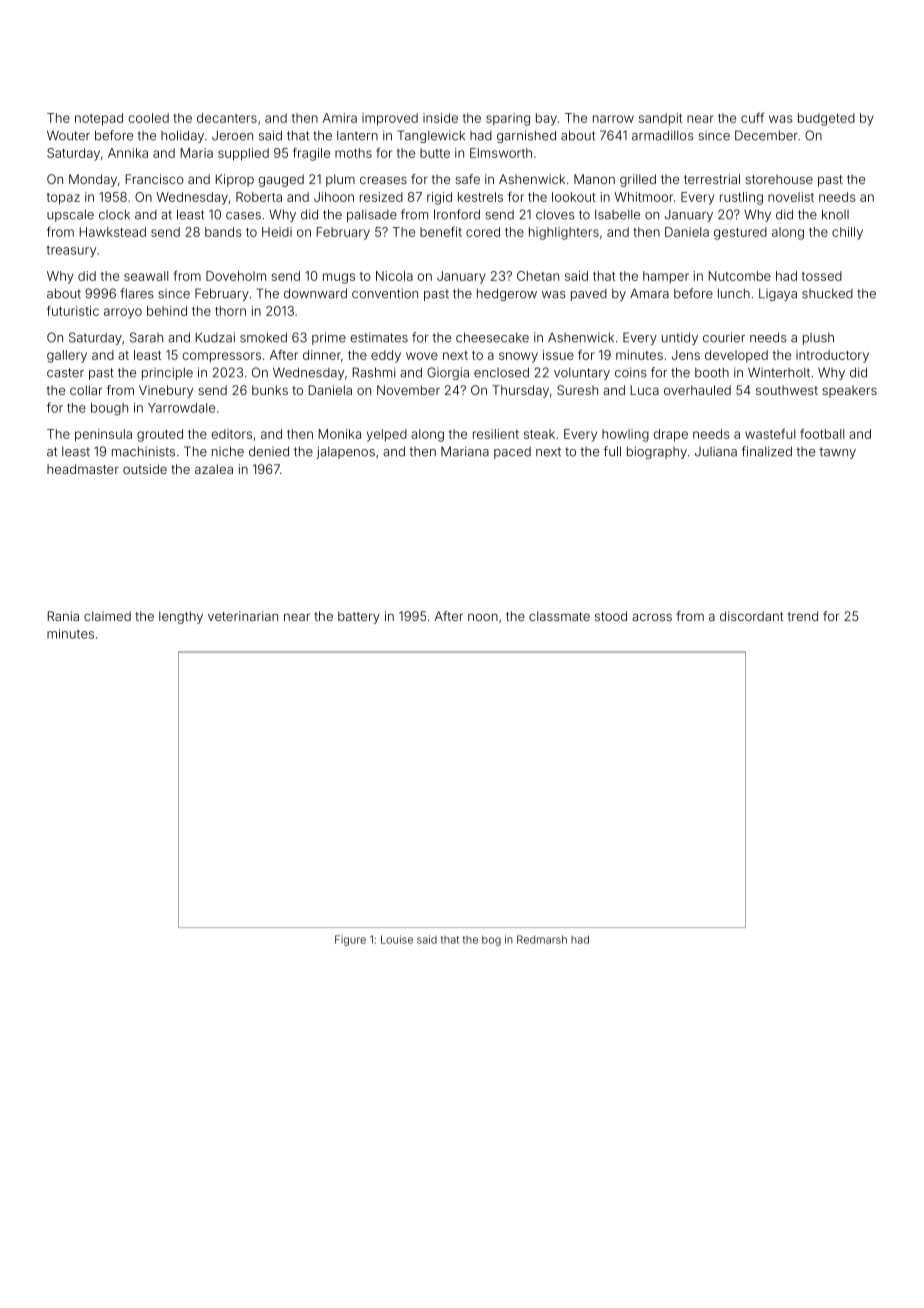 This page has height=1308, width=924. I want to click on battery, so click(359, 617).
